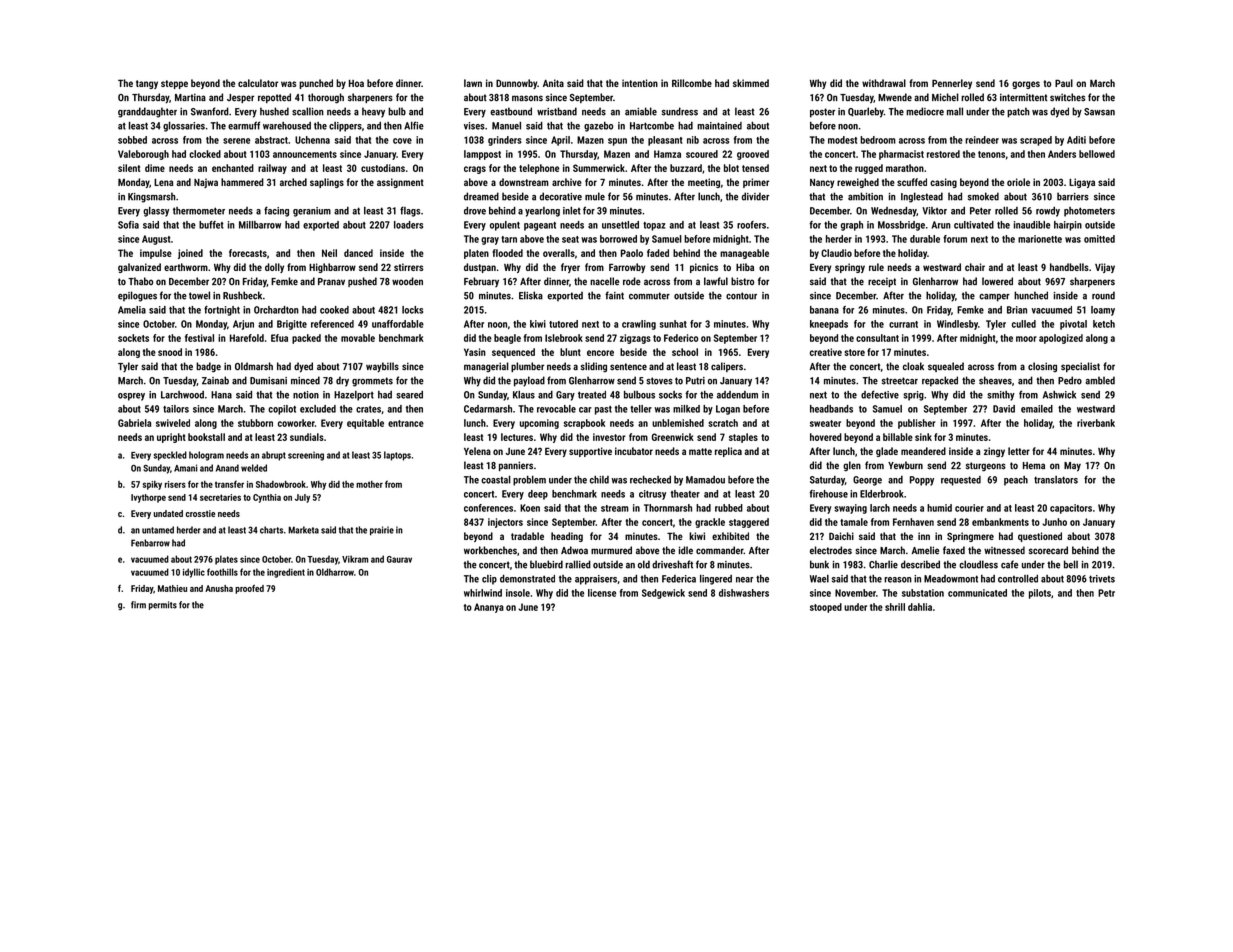 The width and height of the document is (1233, 952). What do you see at coordinates (1067, 97) in the document?
I see `switches` at bounding box center [1067, 97].
